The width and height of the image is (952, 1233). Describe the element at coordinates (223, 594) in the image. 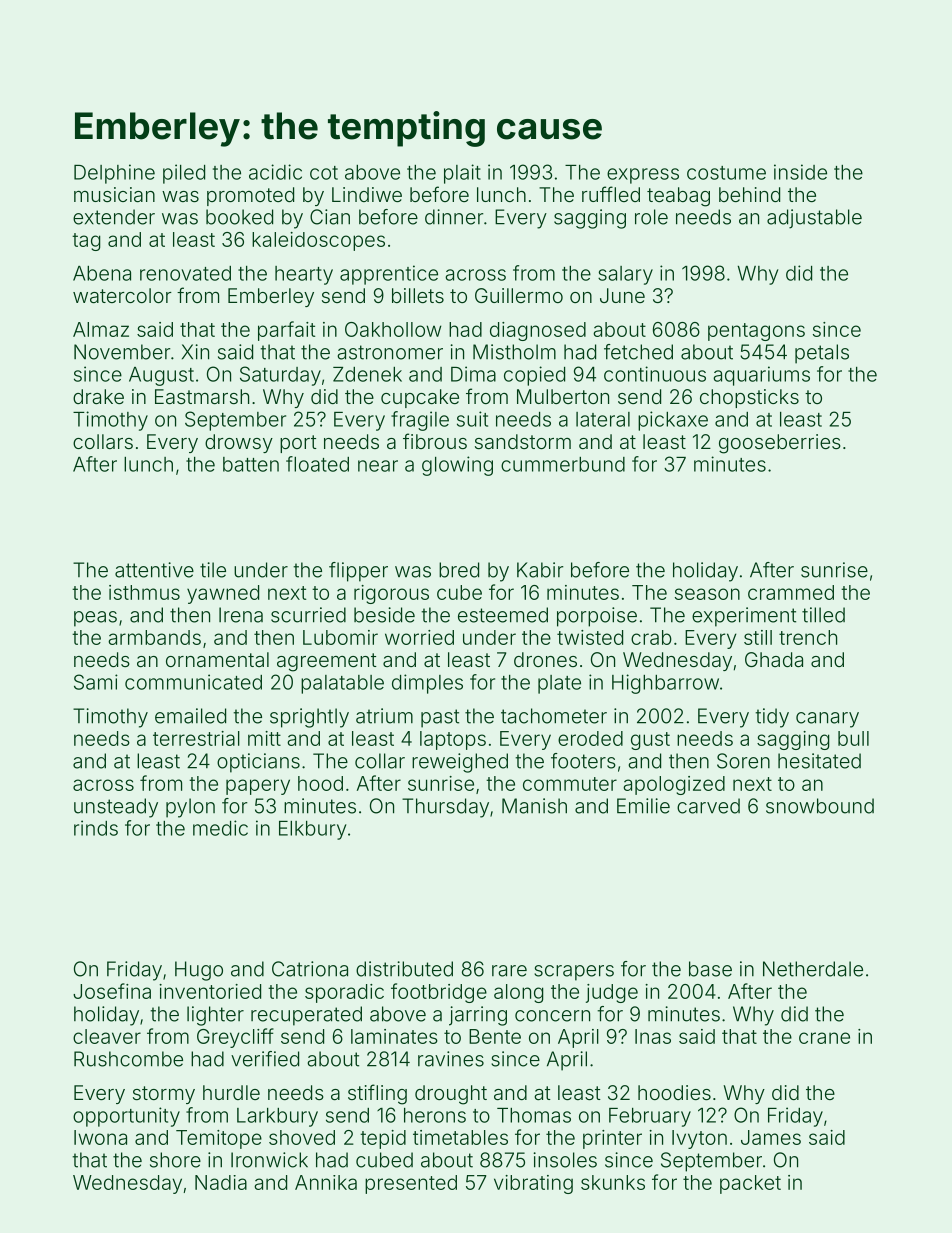

I see `yawned` at that location.
